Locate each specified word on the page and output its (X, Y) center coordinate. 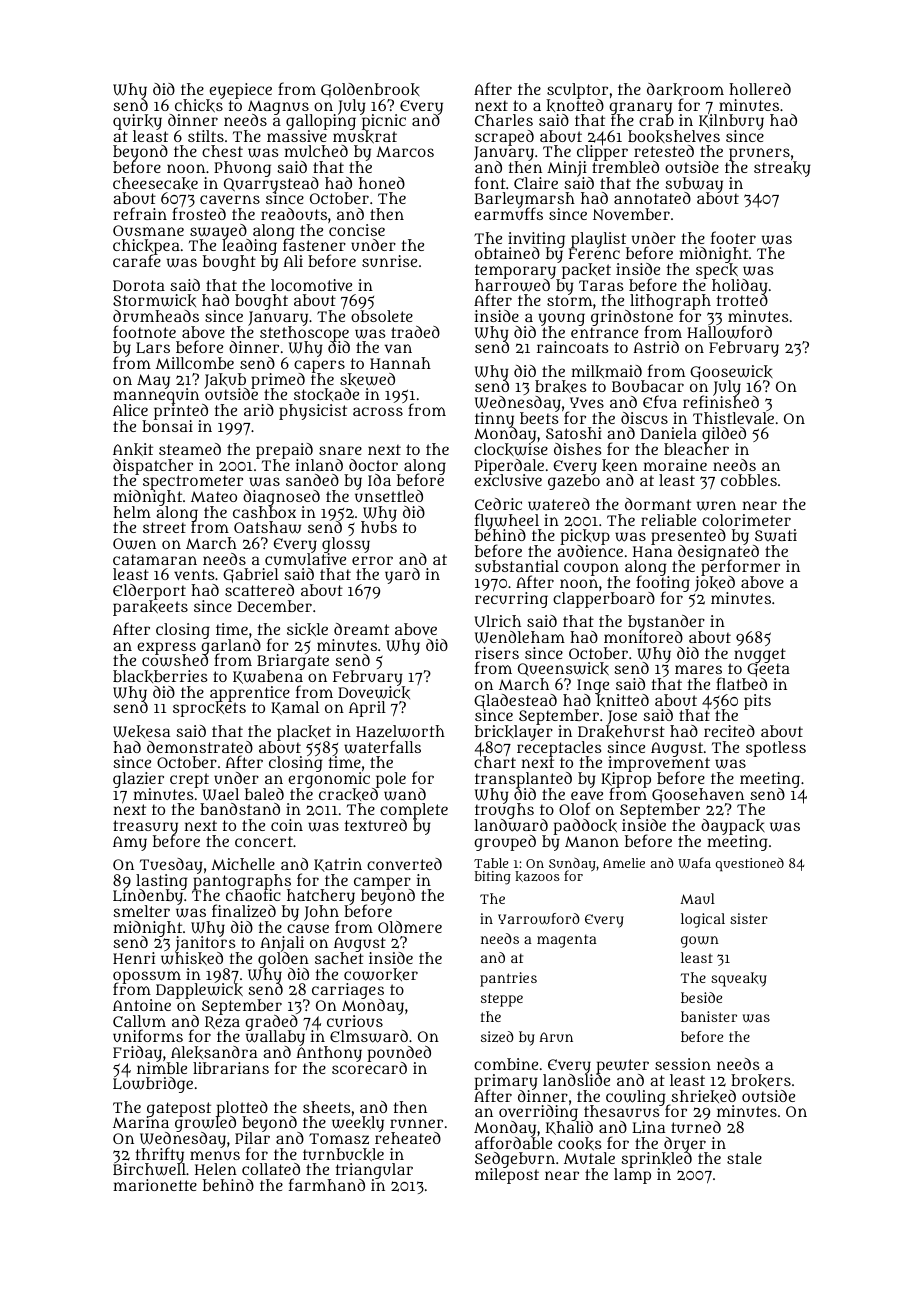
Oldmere (410, 927)
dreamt (361, 629)
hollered (760, 89)
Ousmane (148, 230)
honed (382, 183)
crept (189, 780)
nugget (760, 656)
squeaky (739, 979)
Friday (137, 1054)
